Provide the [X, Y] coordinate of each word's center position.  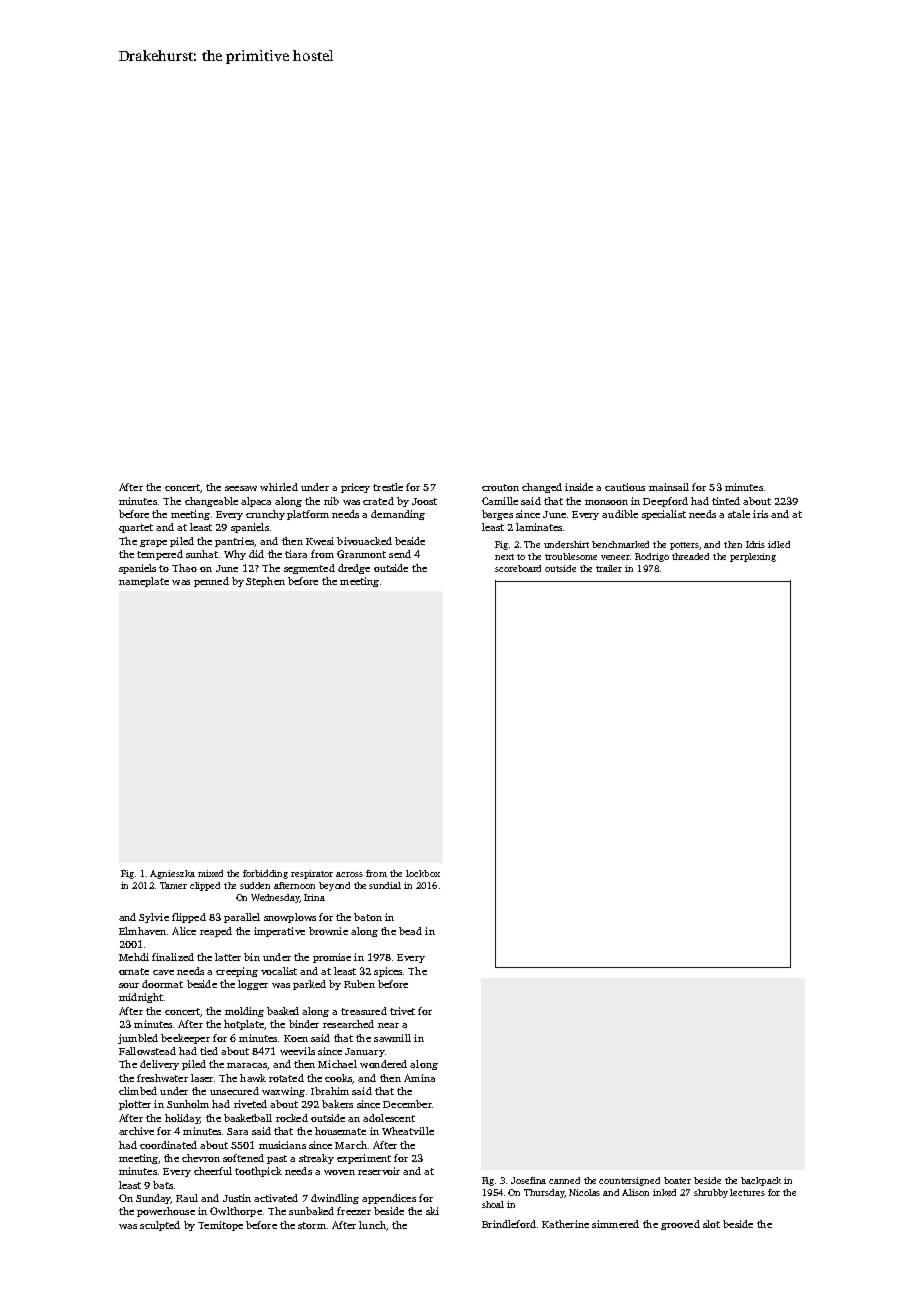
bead [410, 931]
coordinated [168, 1145]
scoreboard [518, 568]
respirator [312, 874]
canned [564, 1180]
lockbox [423, 873]
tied [209, 1051]
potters [685, 546]
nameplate [144, 582]
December [407, 1104]
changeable [211, 502]
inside [579, 487]
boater [677, 1180]
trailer [609, 568]
